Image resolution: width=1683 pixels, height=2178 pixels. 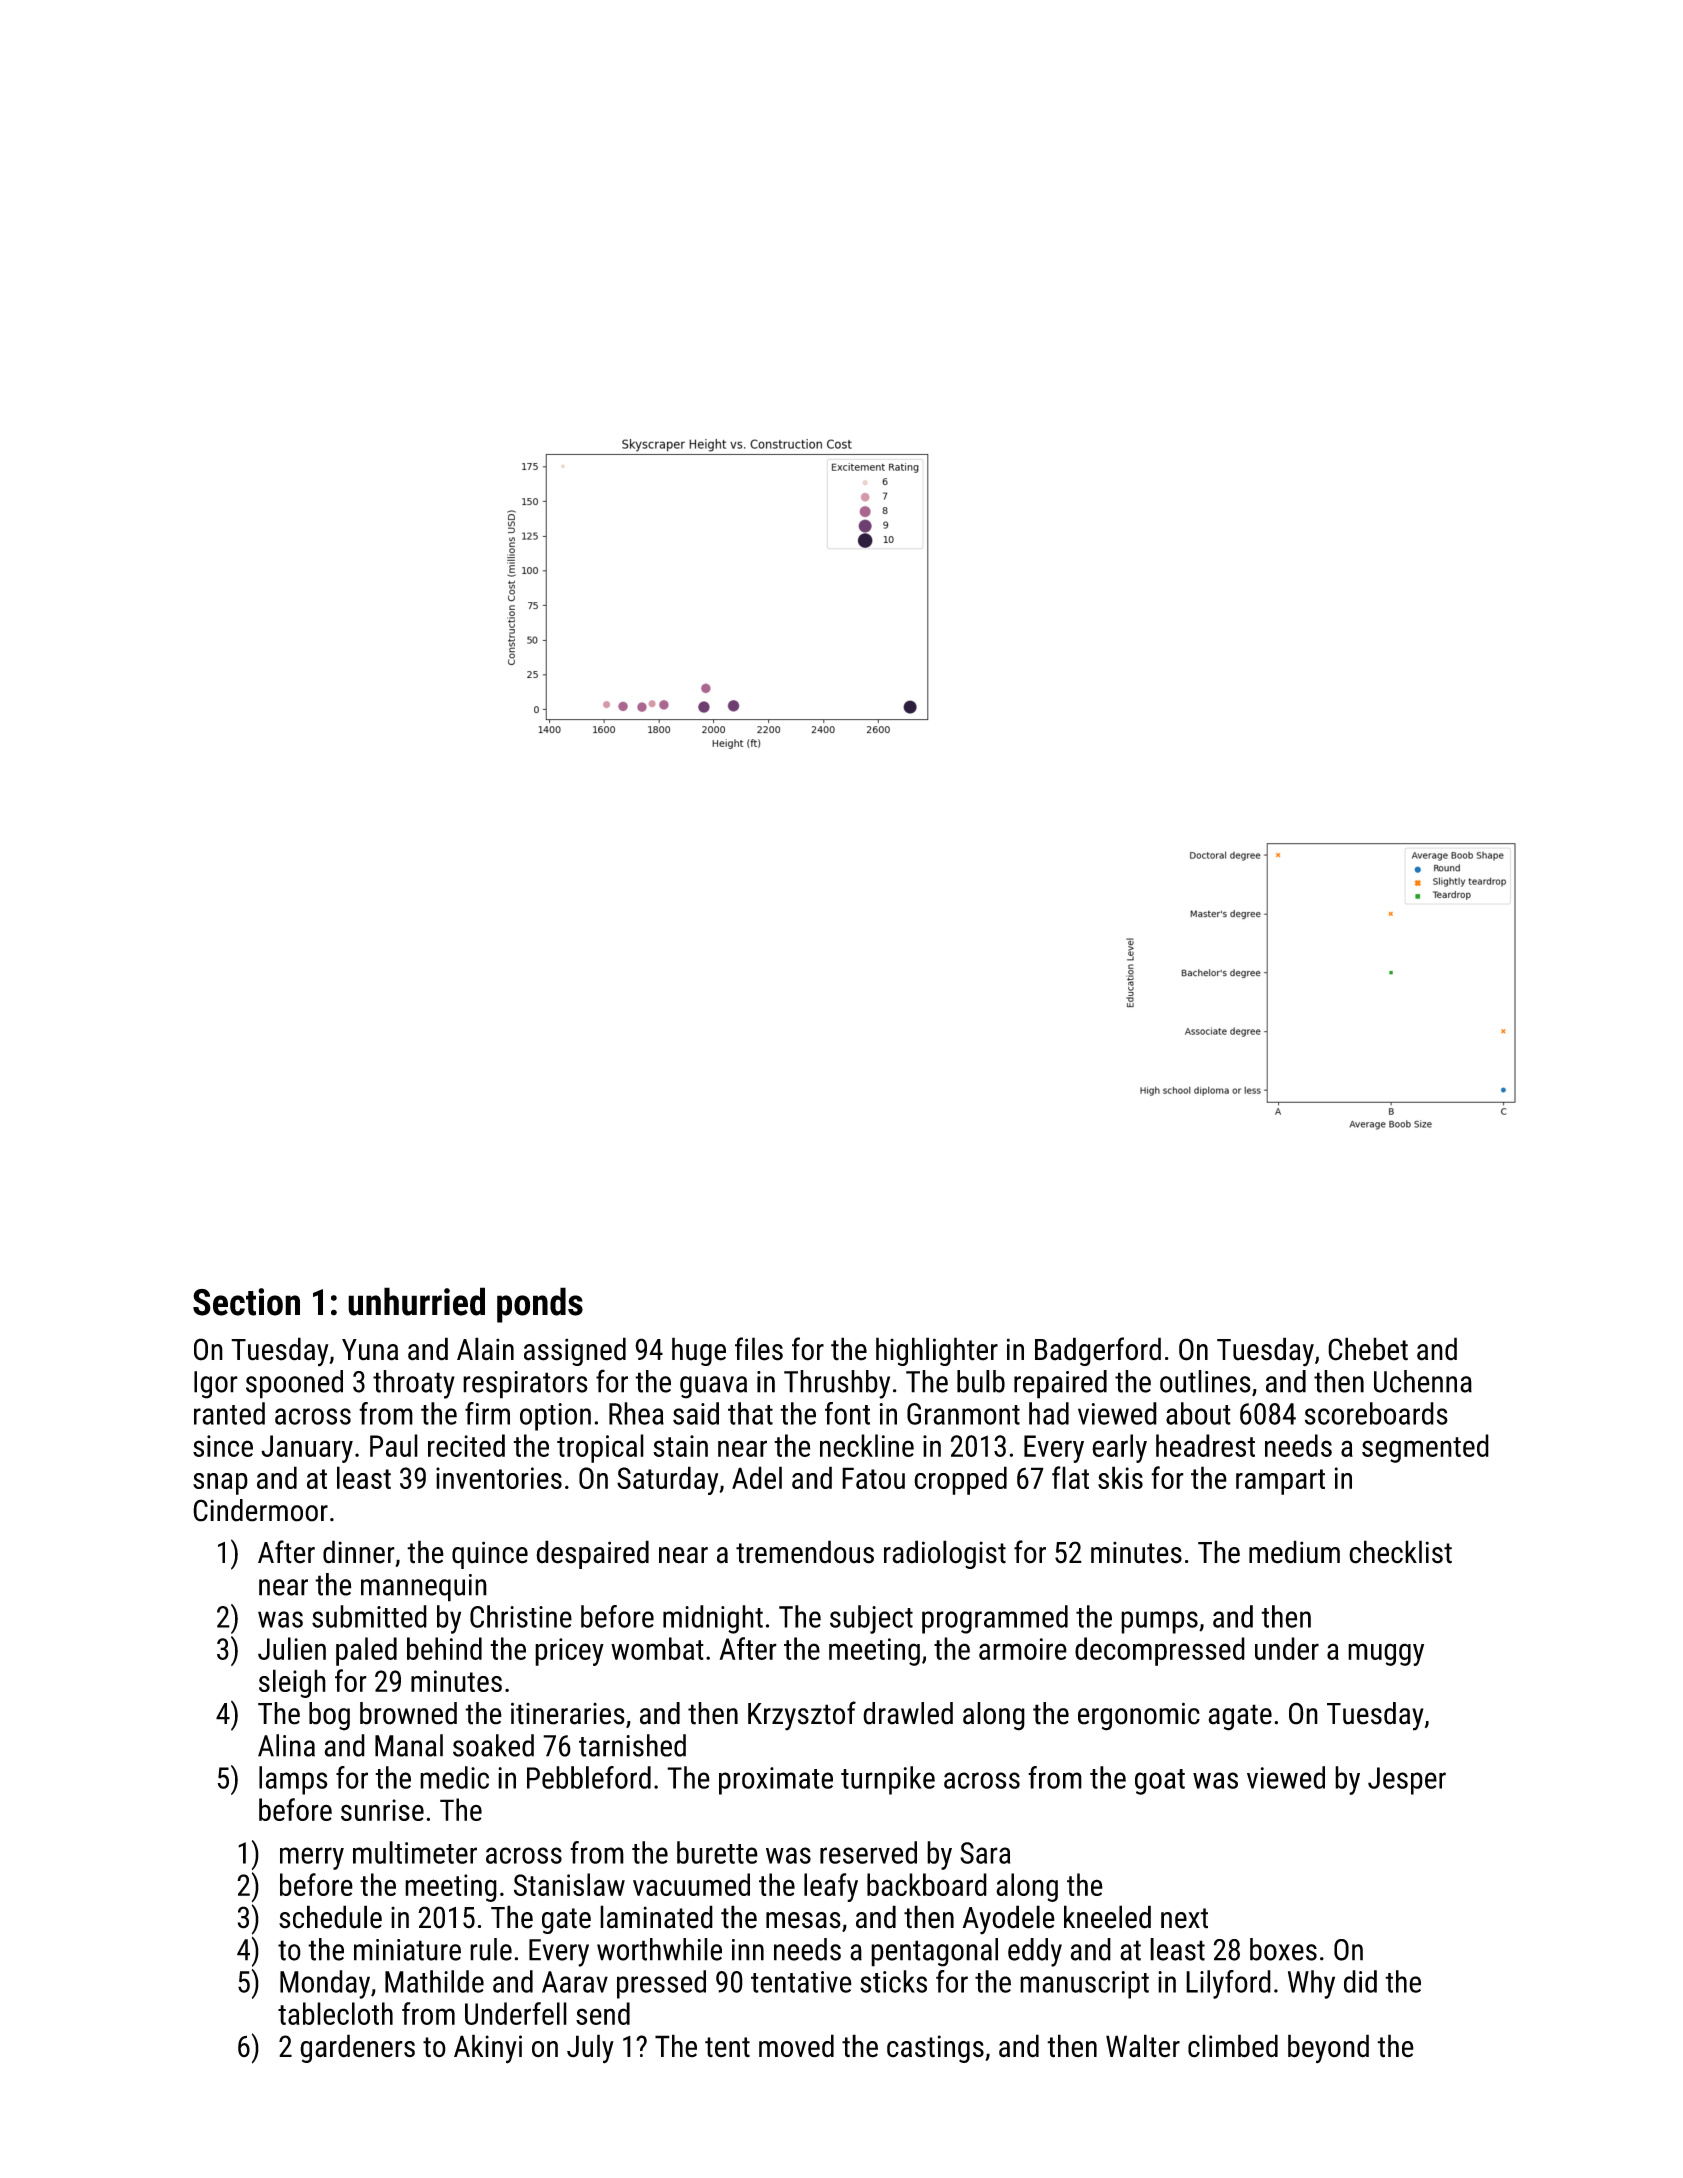 What do you see at coordinates (434, 1981) in the screenshot?
I see `Mathilde` at bounding box center [434, 1981].
